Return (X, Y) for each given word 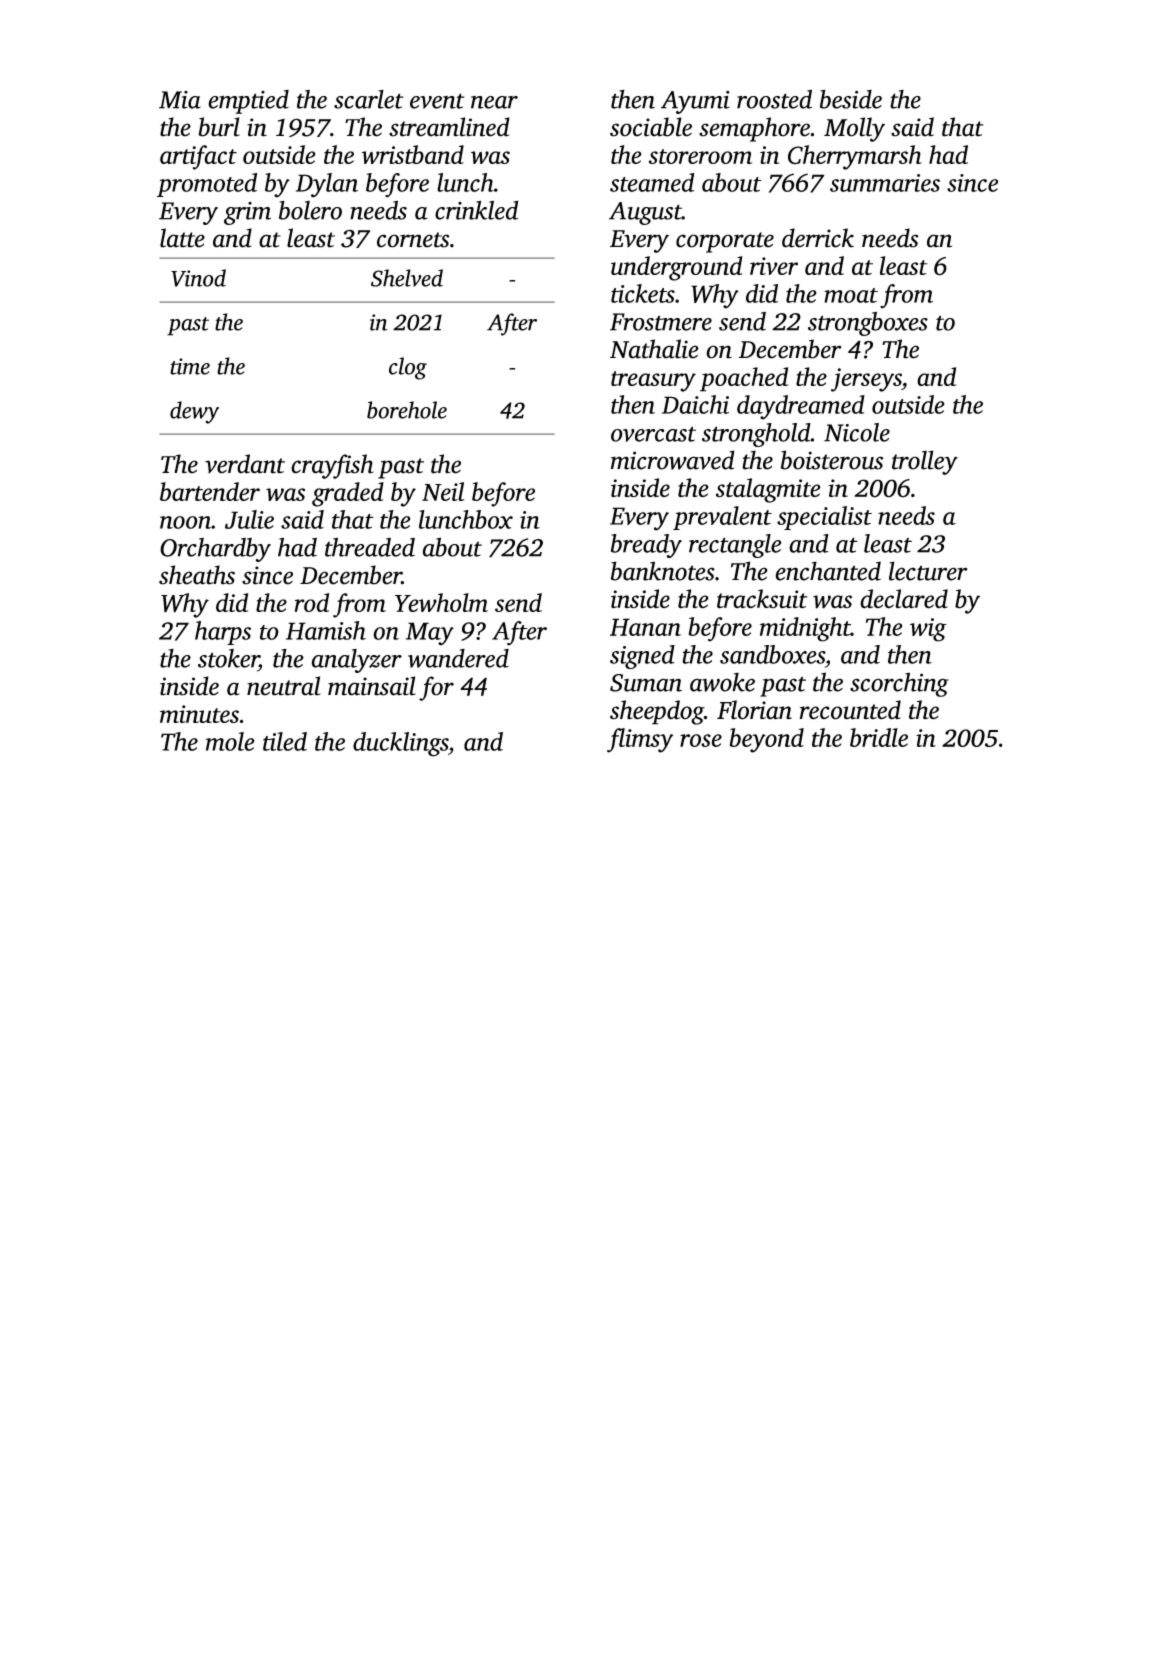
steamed (652, 182)
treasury (653, 381)
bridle (879, 737)
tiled (285, 741)
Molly (854, 129)
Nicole (857, 432)
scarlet (368, 99)
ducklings (400, 744)
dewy (194, 412)
